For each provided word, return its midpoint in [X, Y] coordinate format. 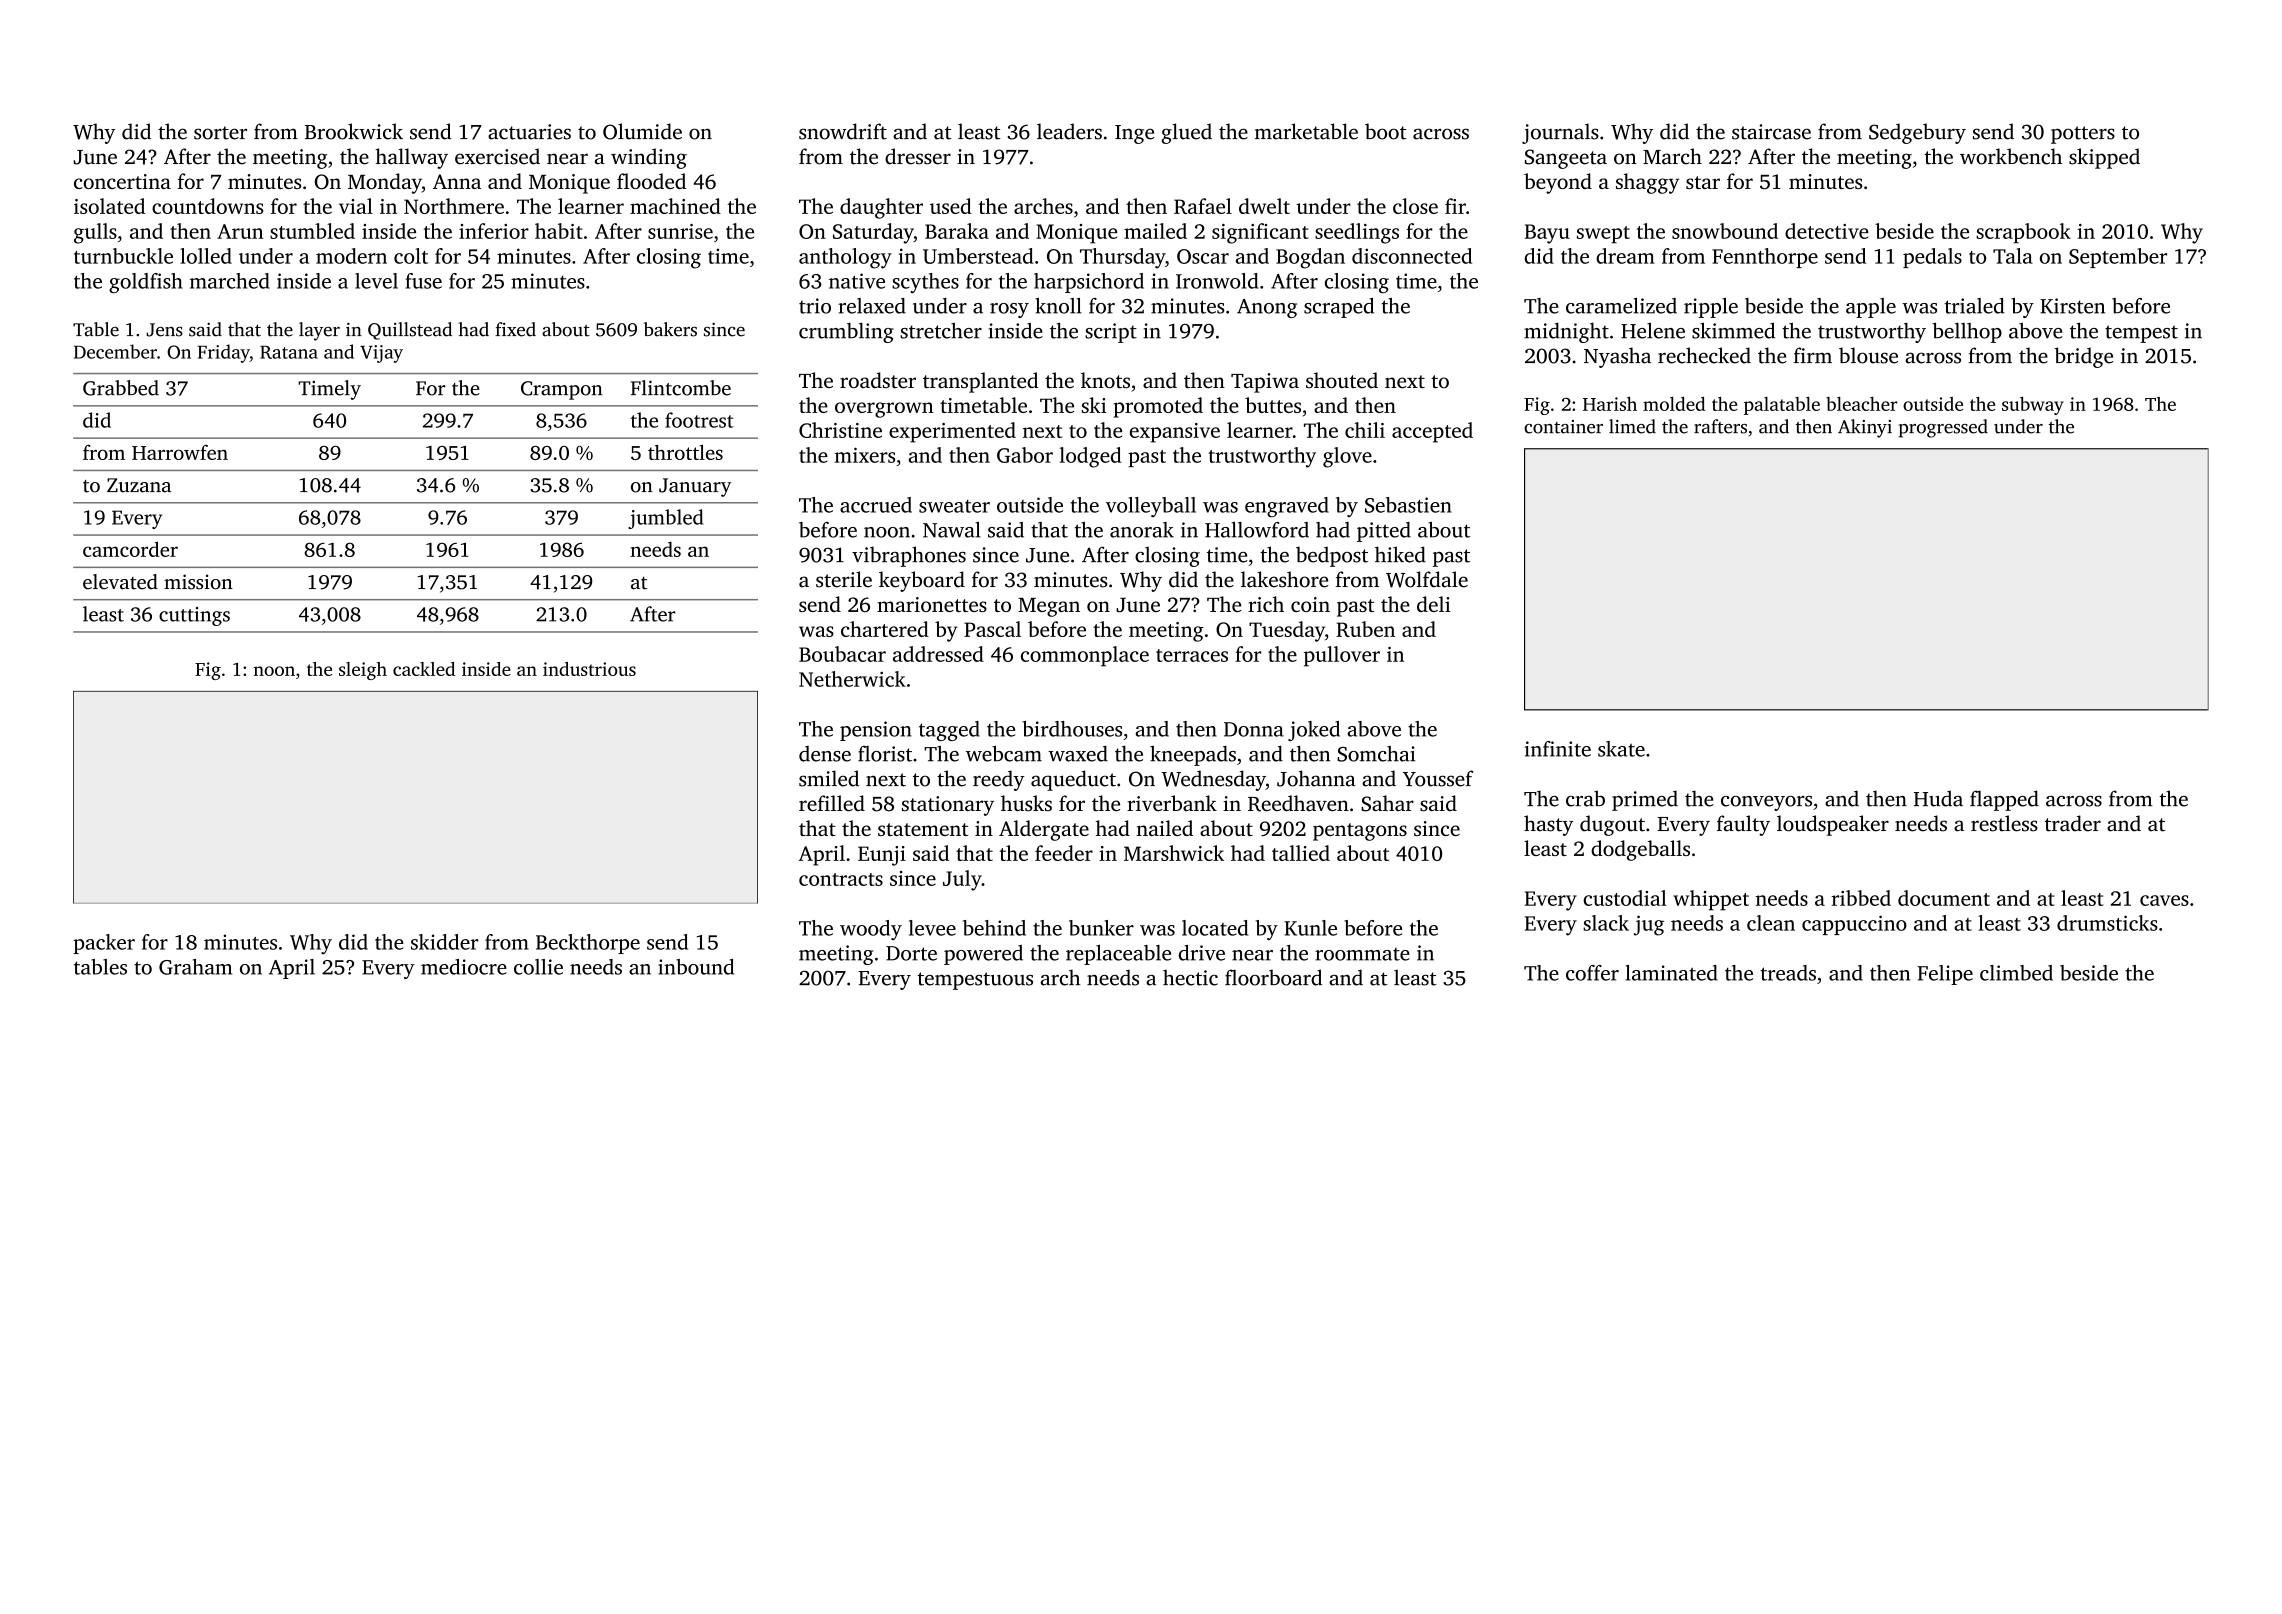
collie [538, 967]
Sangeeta [1566, 159]
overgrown [884, 410]
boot [1386, 131]
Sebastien [1408, 505]
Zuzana [139, 485]
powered [983, 955]
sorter [220, 133]
